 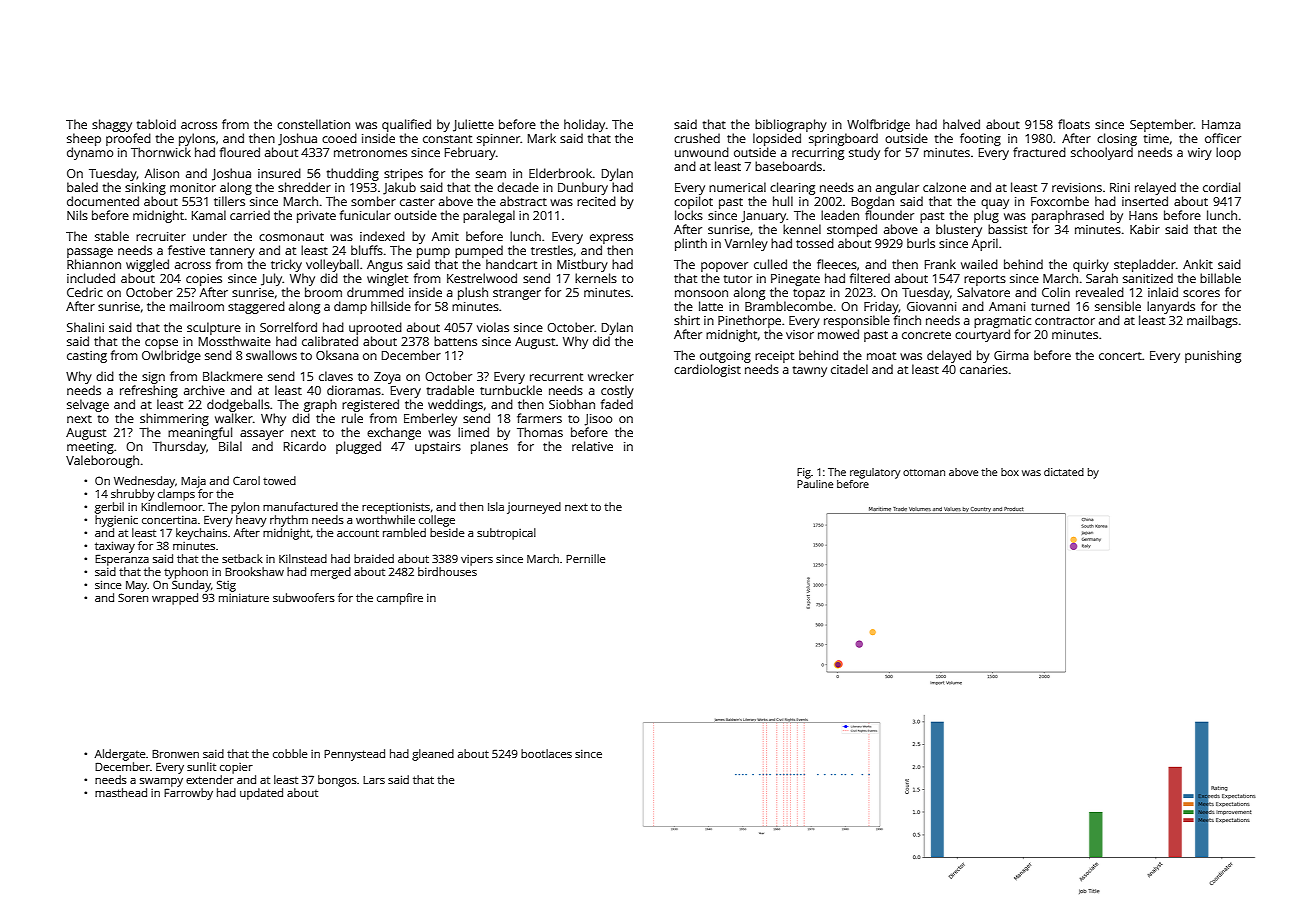 What do you see at coordinates (585, 558) in the screenshot?
I see `Pernille` at bounding box center [585, 558].
